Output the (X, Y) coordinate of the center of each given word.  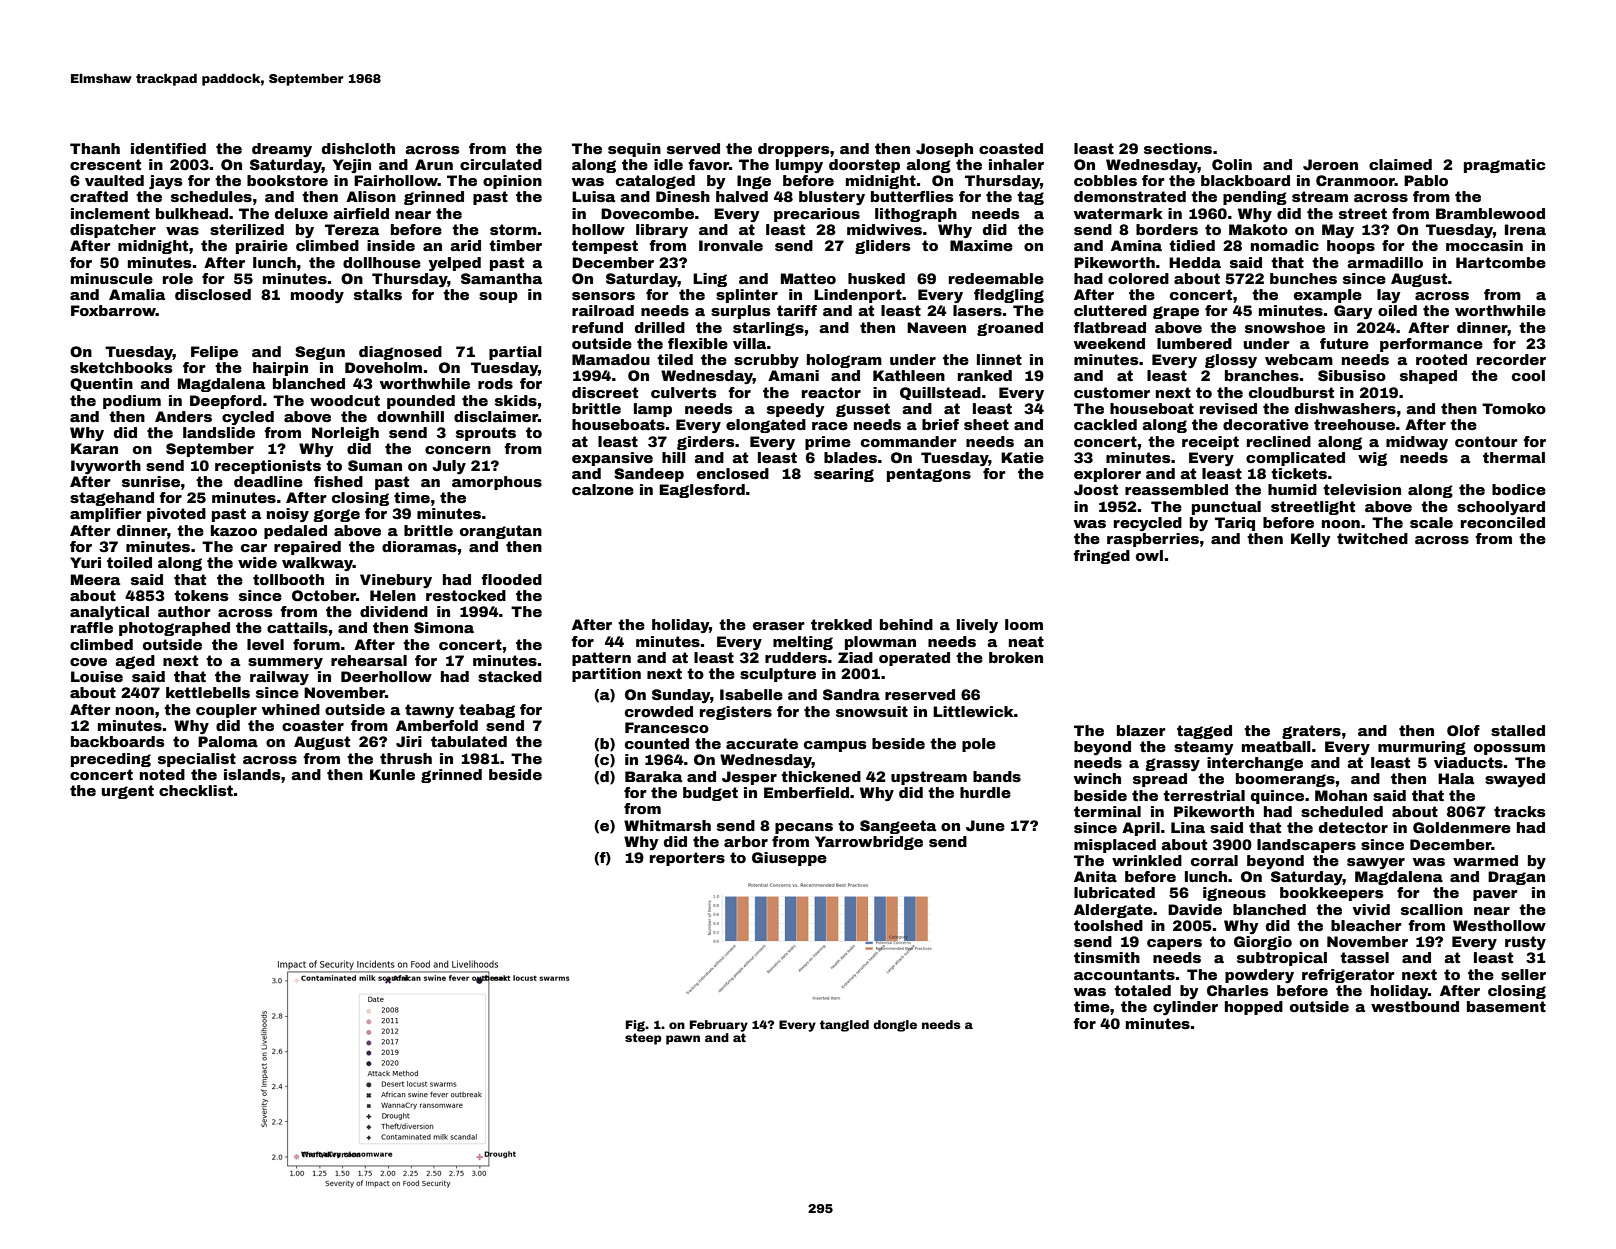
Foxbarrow (113, 310)
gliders (883, 247)
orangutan (501, 532)
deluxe (301, 213)
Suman (375, 465)
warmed (1485, 860)
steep (643, 1039)
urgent (128, 792)
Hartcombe (1501, 262)
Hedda (1195, 262)
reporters (687, 859)
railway (279, 678)
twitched (1372, 538)
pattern (601, 659)
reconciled (1503, 522)
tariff (797, 310)
